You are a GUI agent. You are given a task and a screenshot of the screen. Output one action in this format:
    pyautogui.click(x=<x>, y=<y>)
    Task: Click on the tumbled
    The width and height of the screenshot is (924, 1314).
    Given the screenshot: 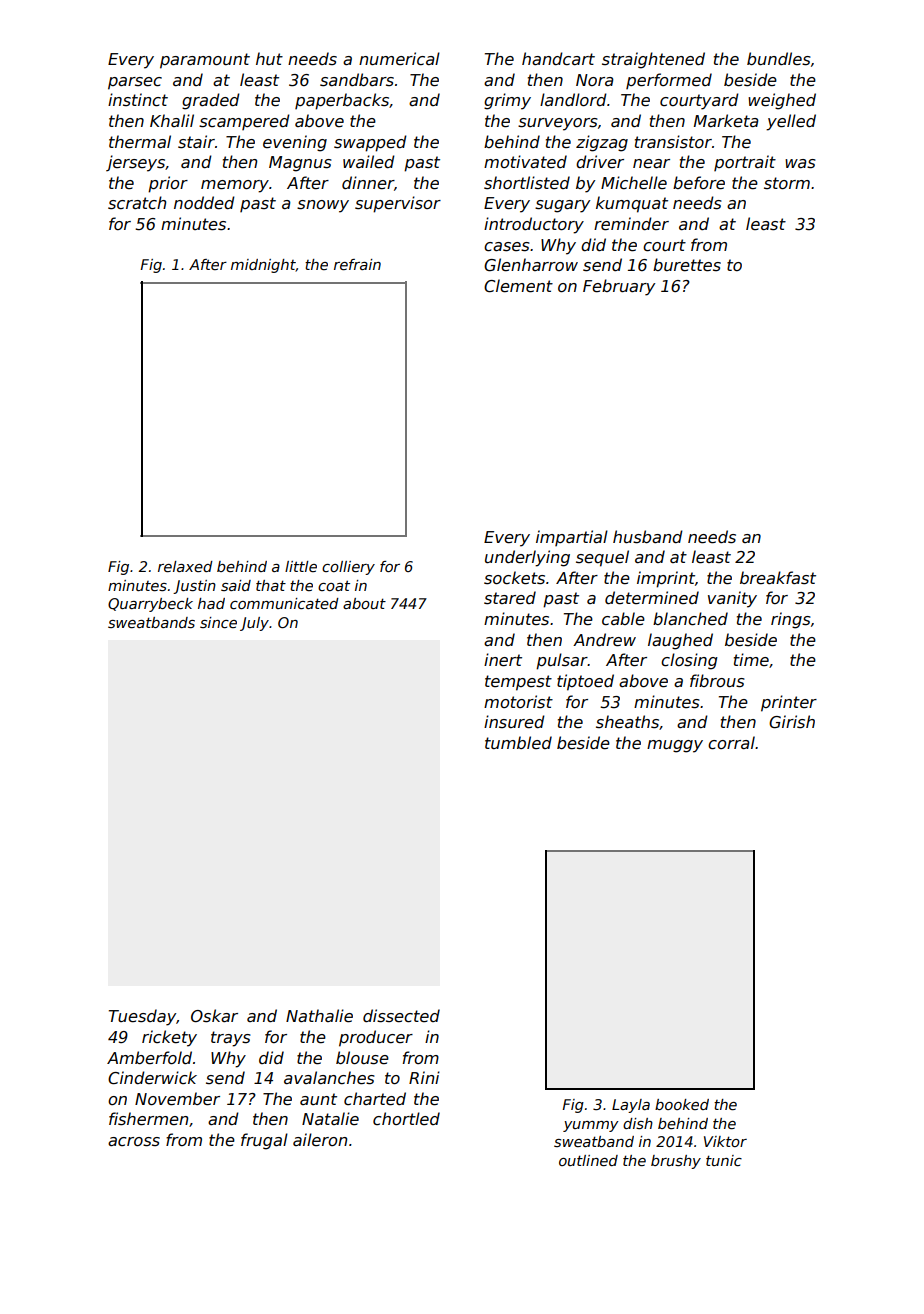 What is the action you would take?
    pyautogui.click(x=518, y=742)
